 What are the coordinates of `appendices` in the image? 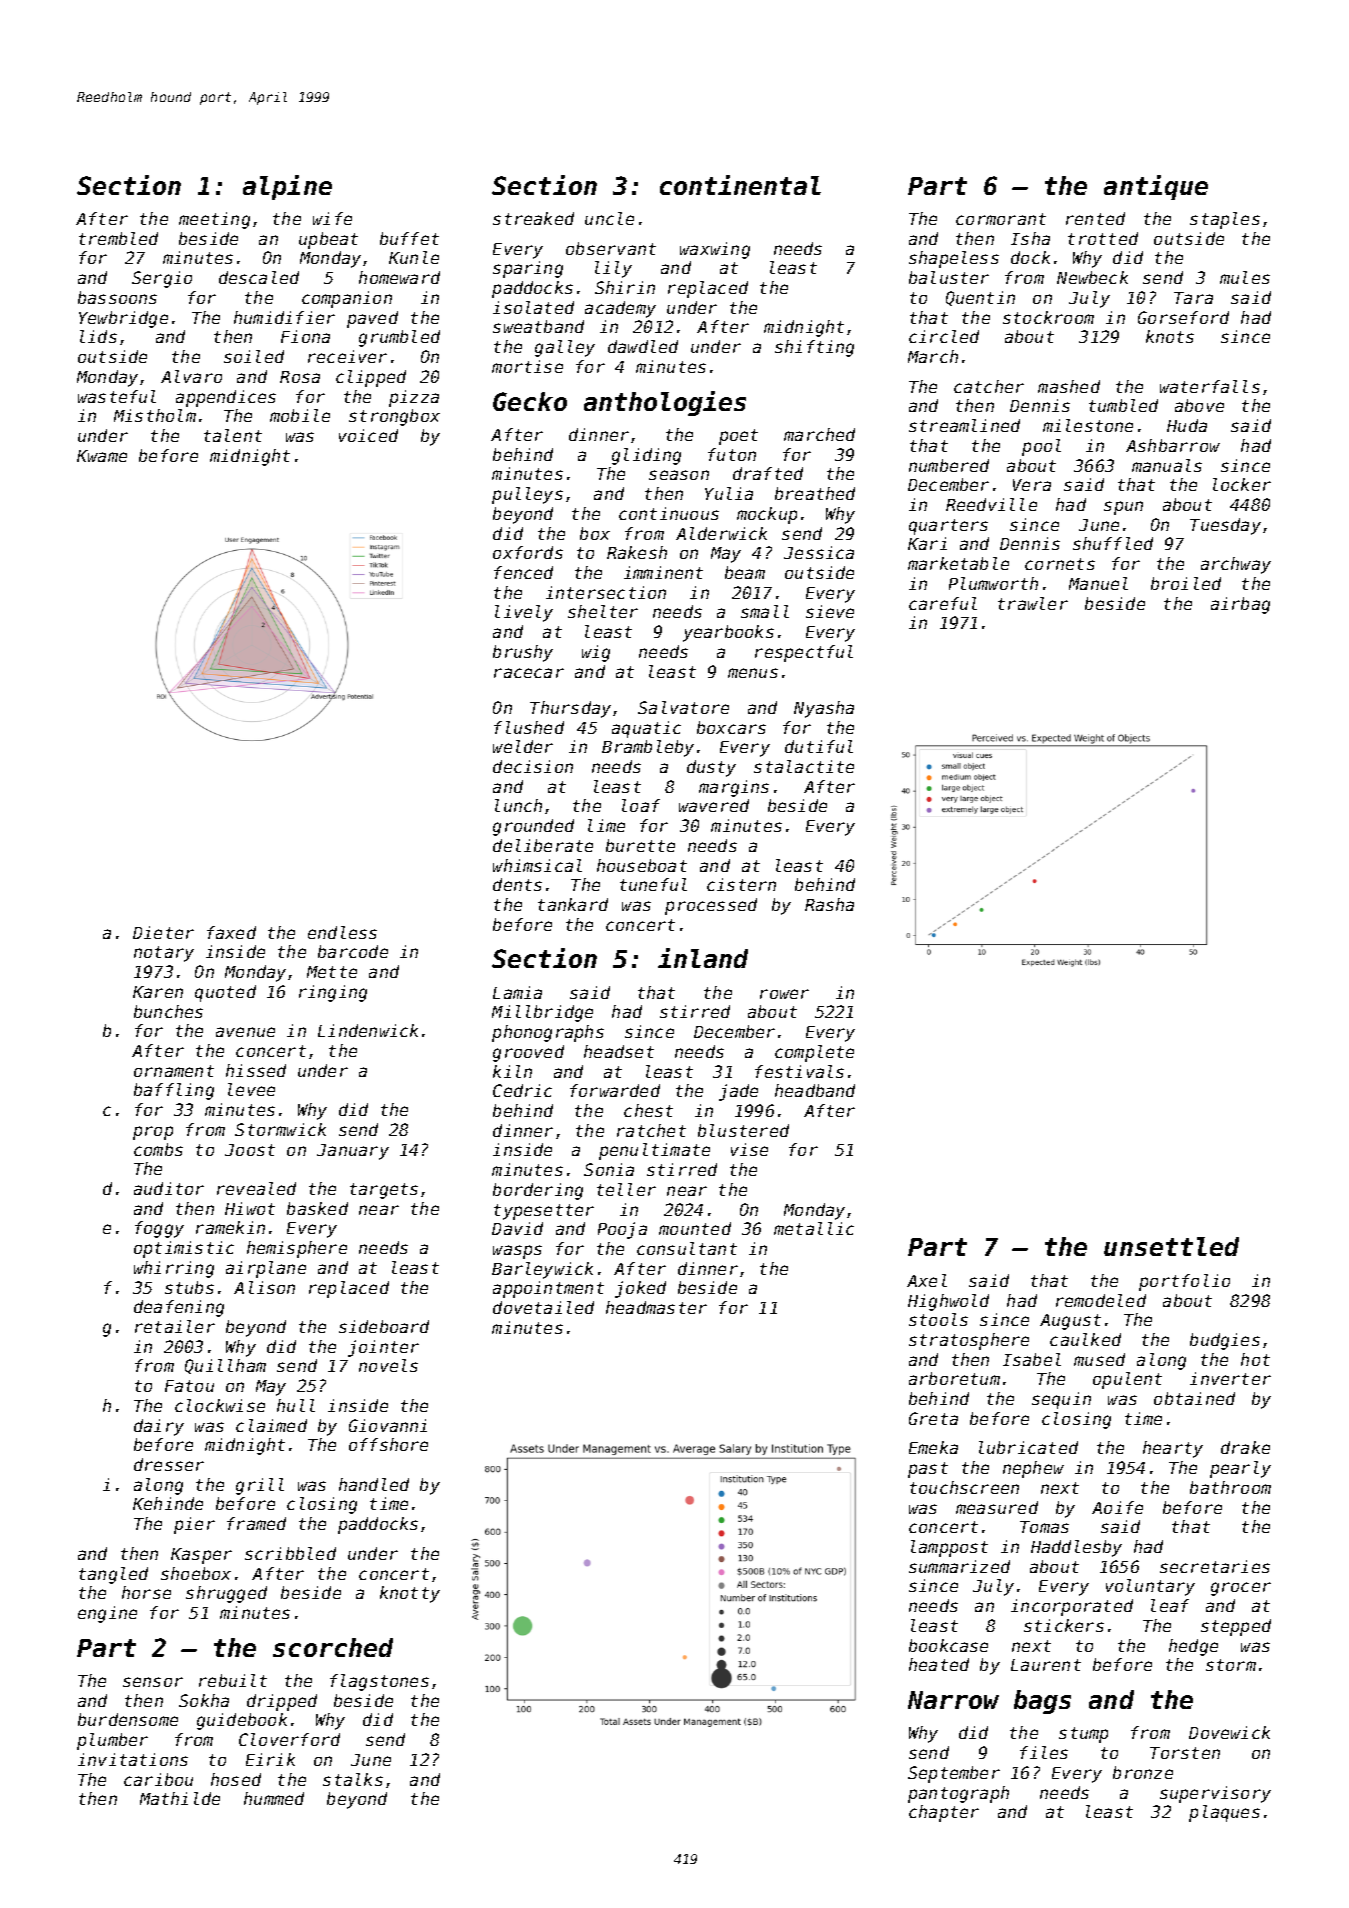 It's located at (226, 398).
